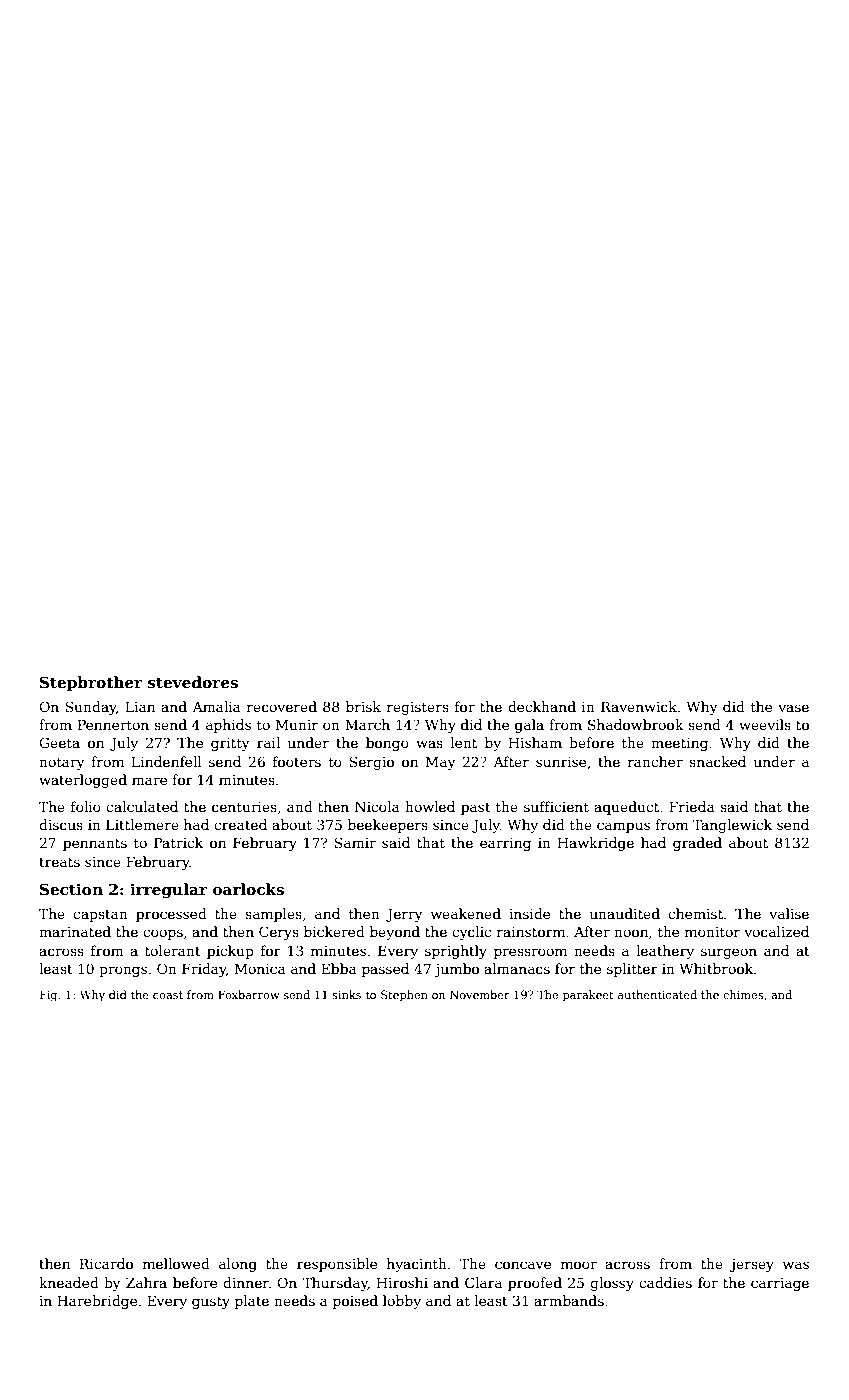 This screenshot has height=1400, width=849. Describe the element at coordinates (579, 1265) in the screenshot. I see `moor` at that location.
